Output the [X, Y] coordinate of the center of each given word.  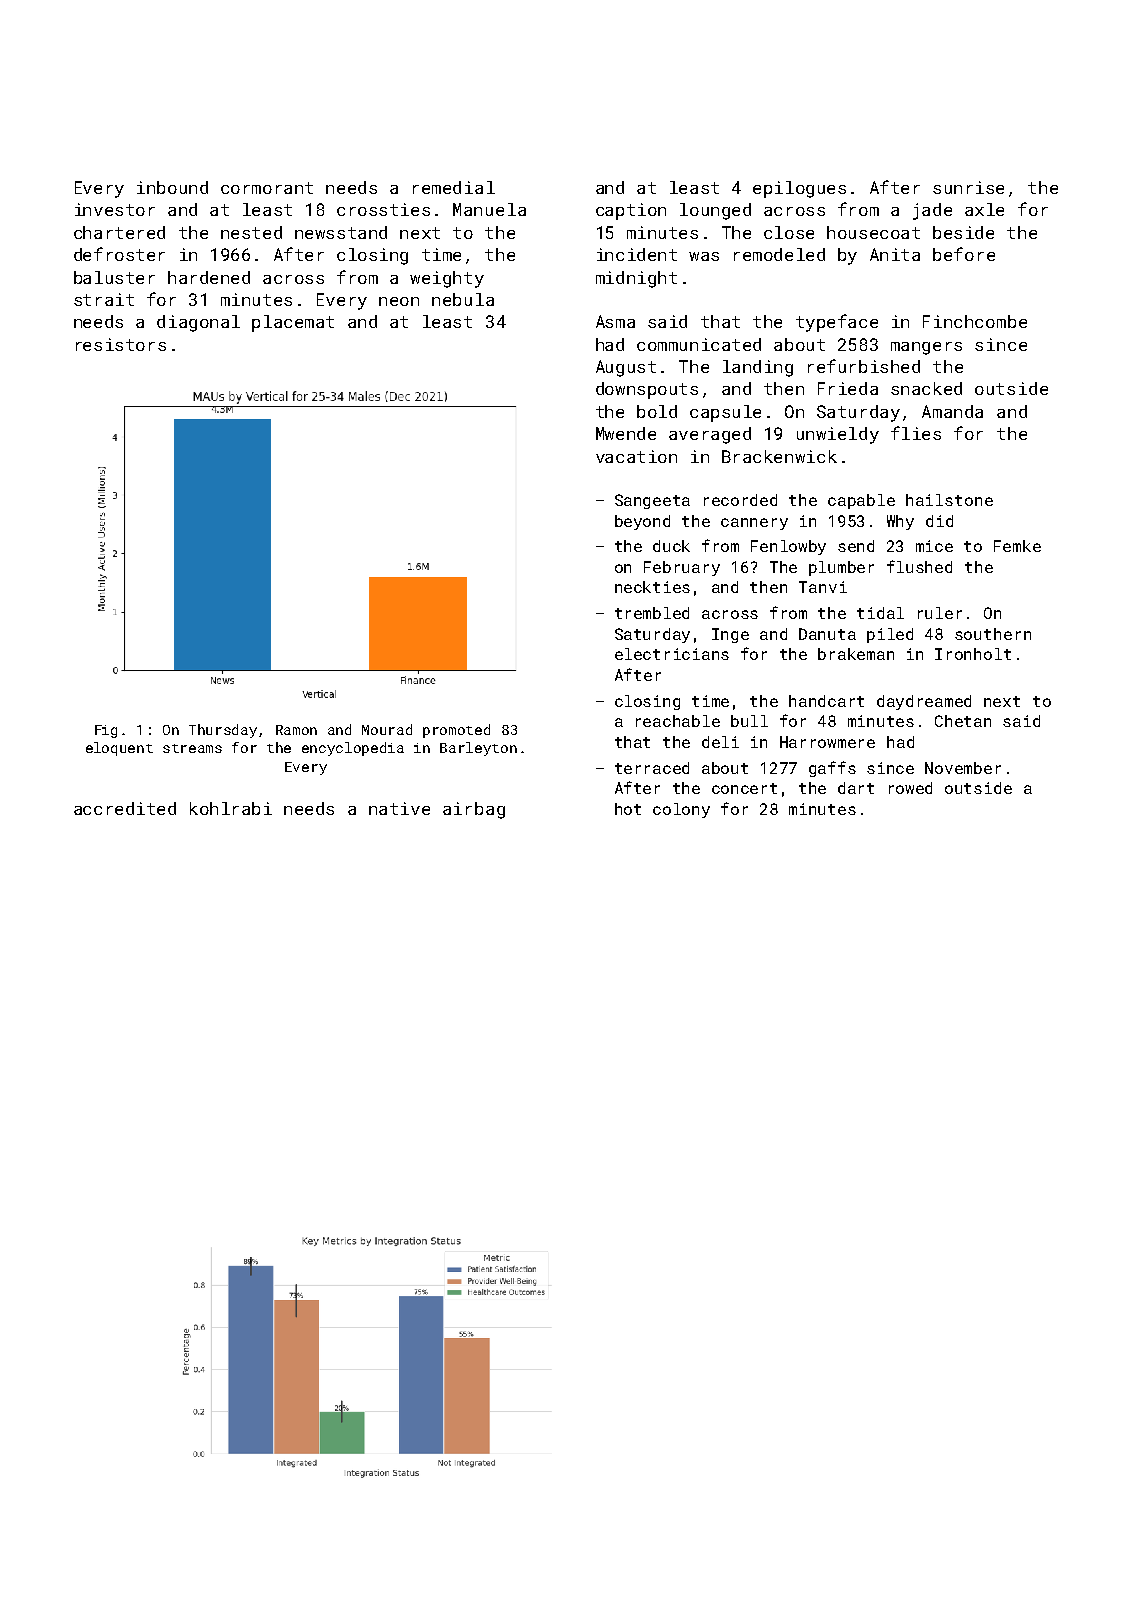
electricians [672, 654]
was [704, 256]
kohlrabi [231, 808]
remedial [454, 187]
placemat [293, 323]
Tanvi [823, 587]
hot [628, 809]
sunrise [968, 187]
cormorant [267, 188]
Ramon [296, 730]
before [964, 254]
